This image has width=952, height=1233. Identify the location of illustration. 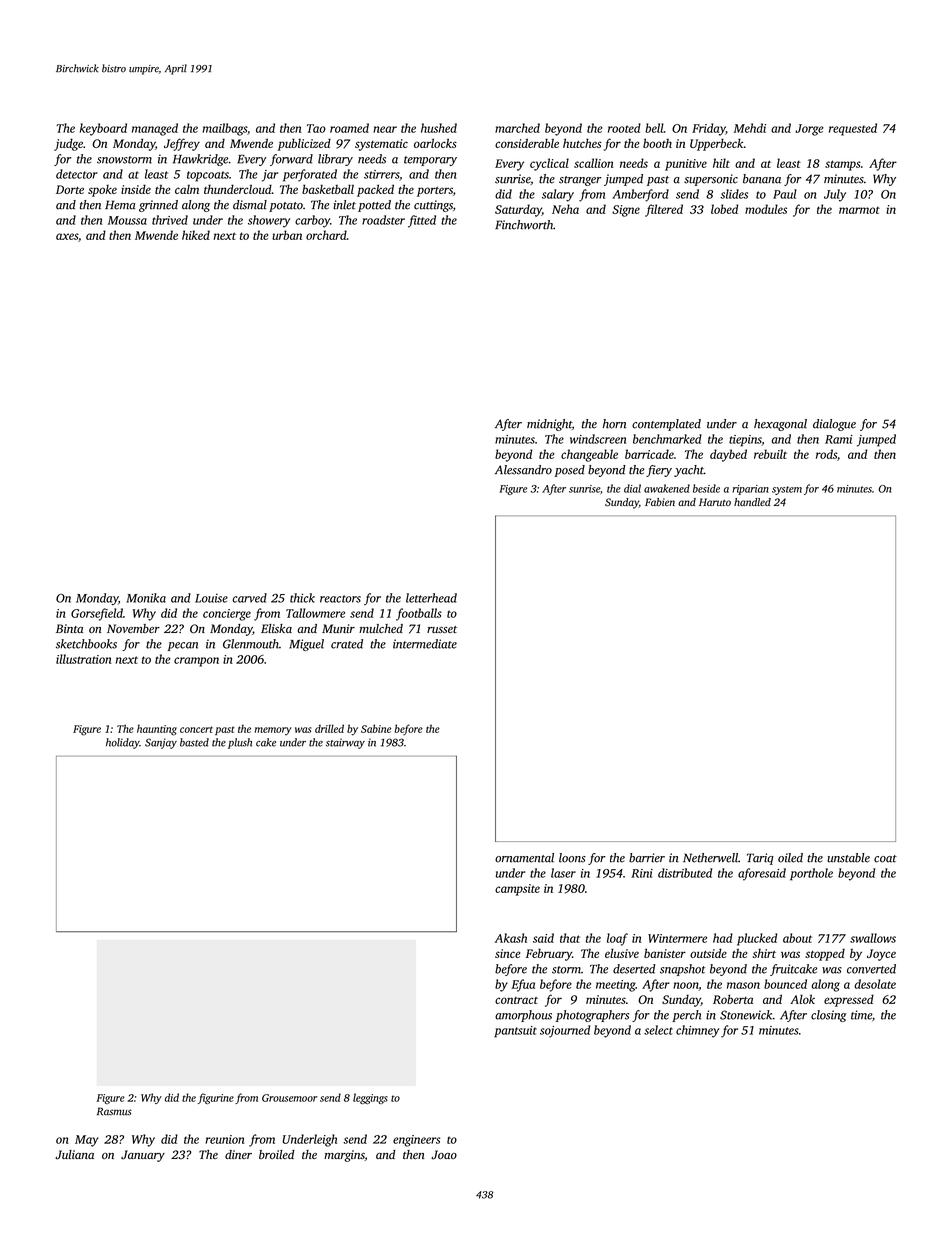
(84, 659).
